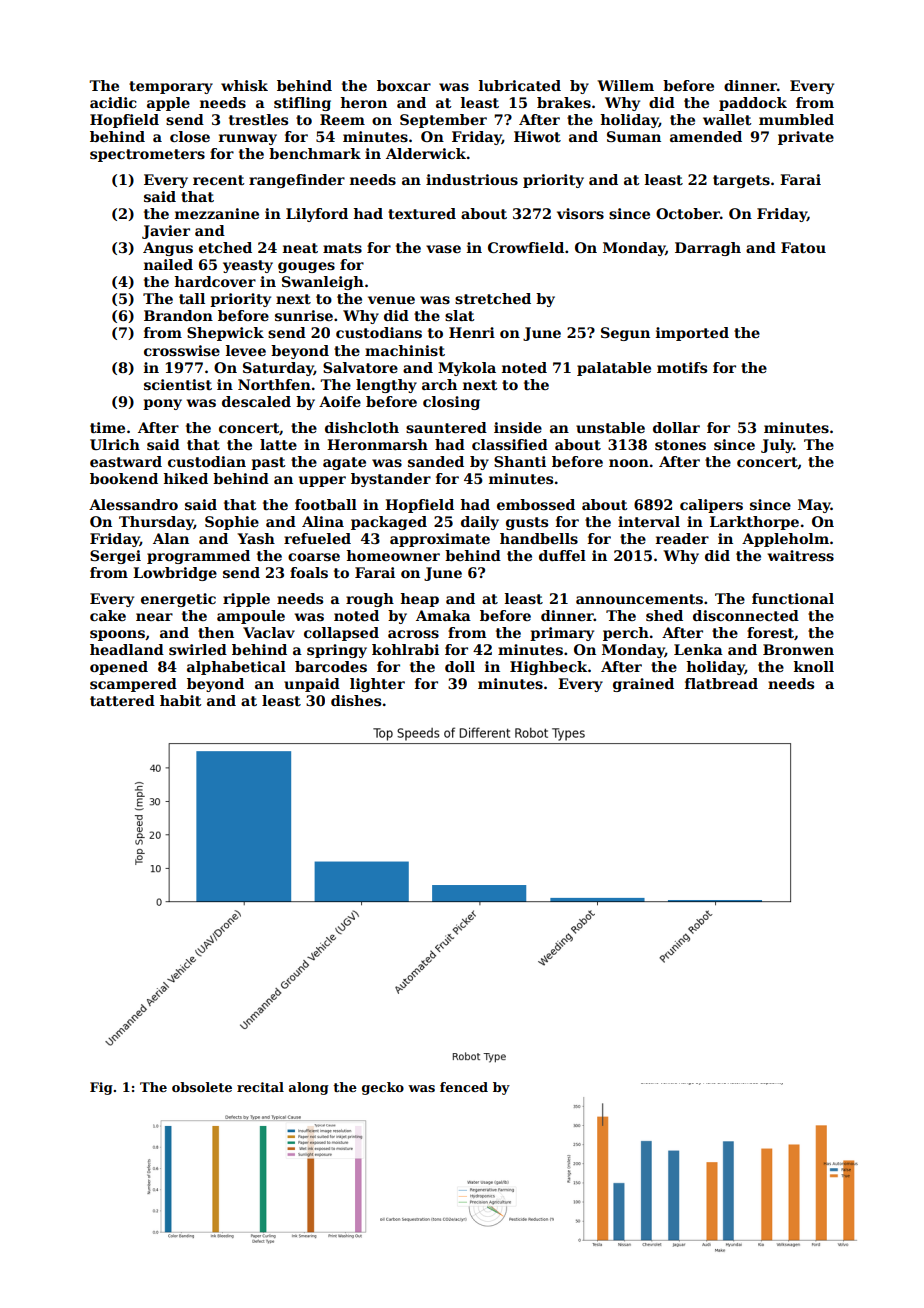 Image resolution: width=924 pixels, height=1308 pixels. Describe the element at coordinates (115, 444) in the document. I see `Ulrich` at that location.
